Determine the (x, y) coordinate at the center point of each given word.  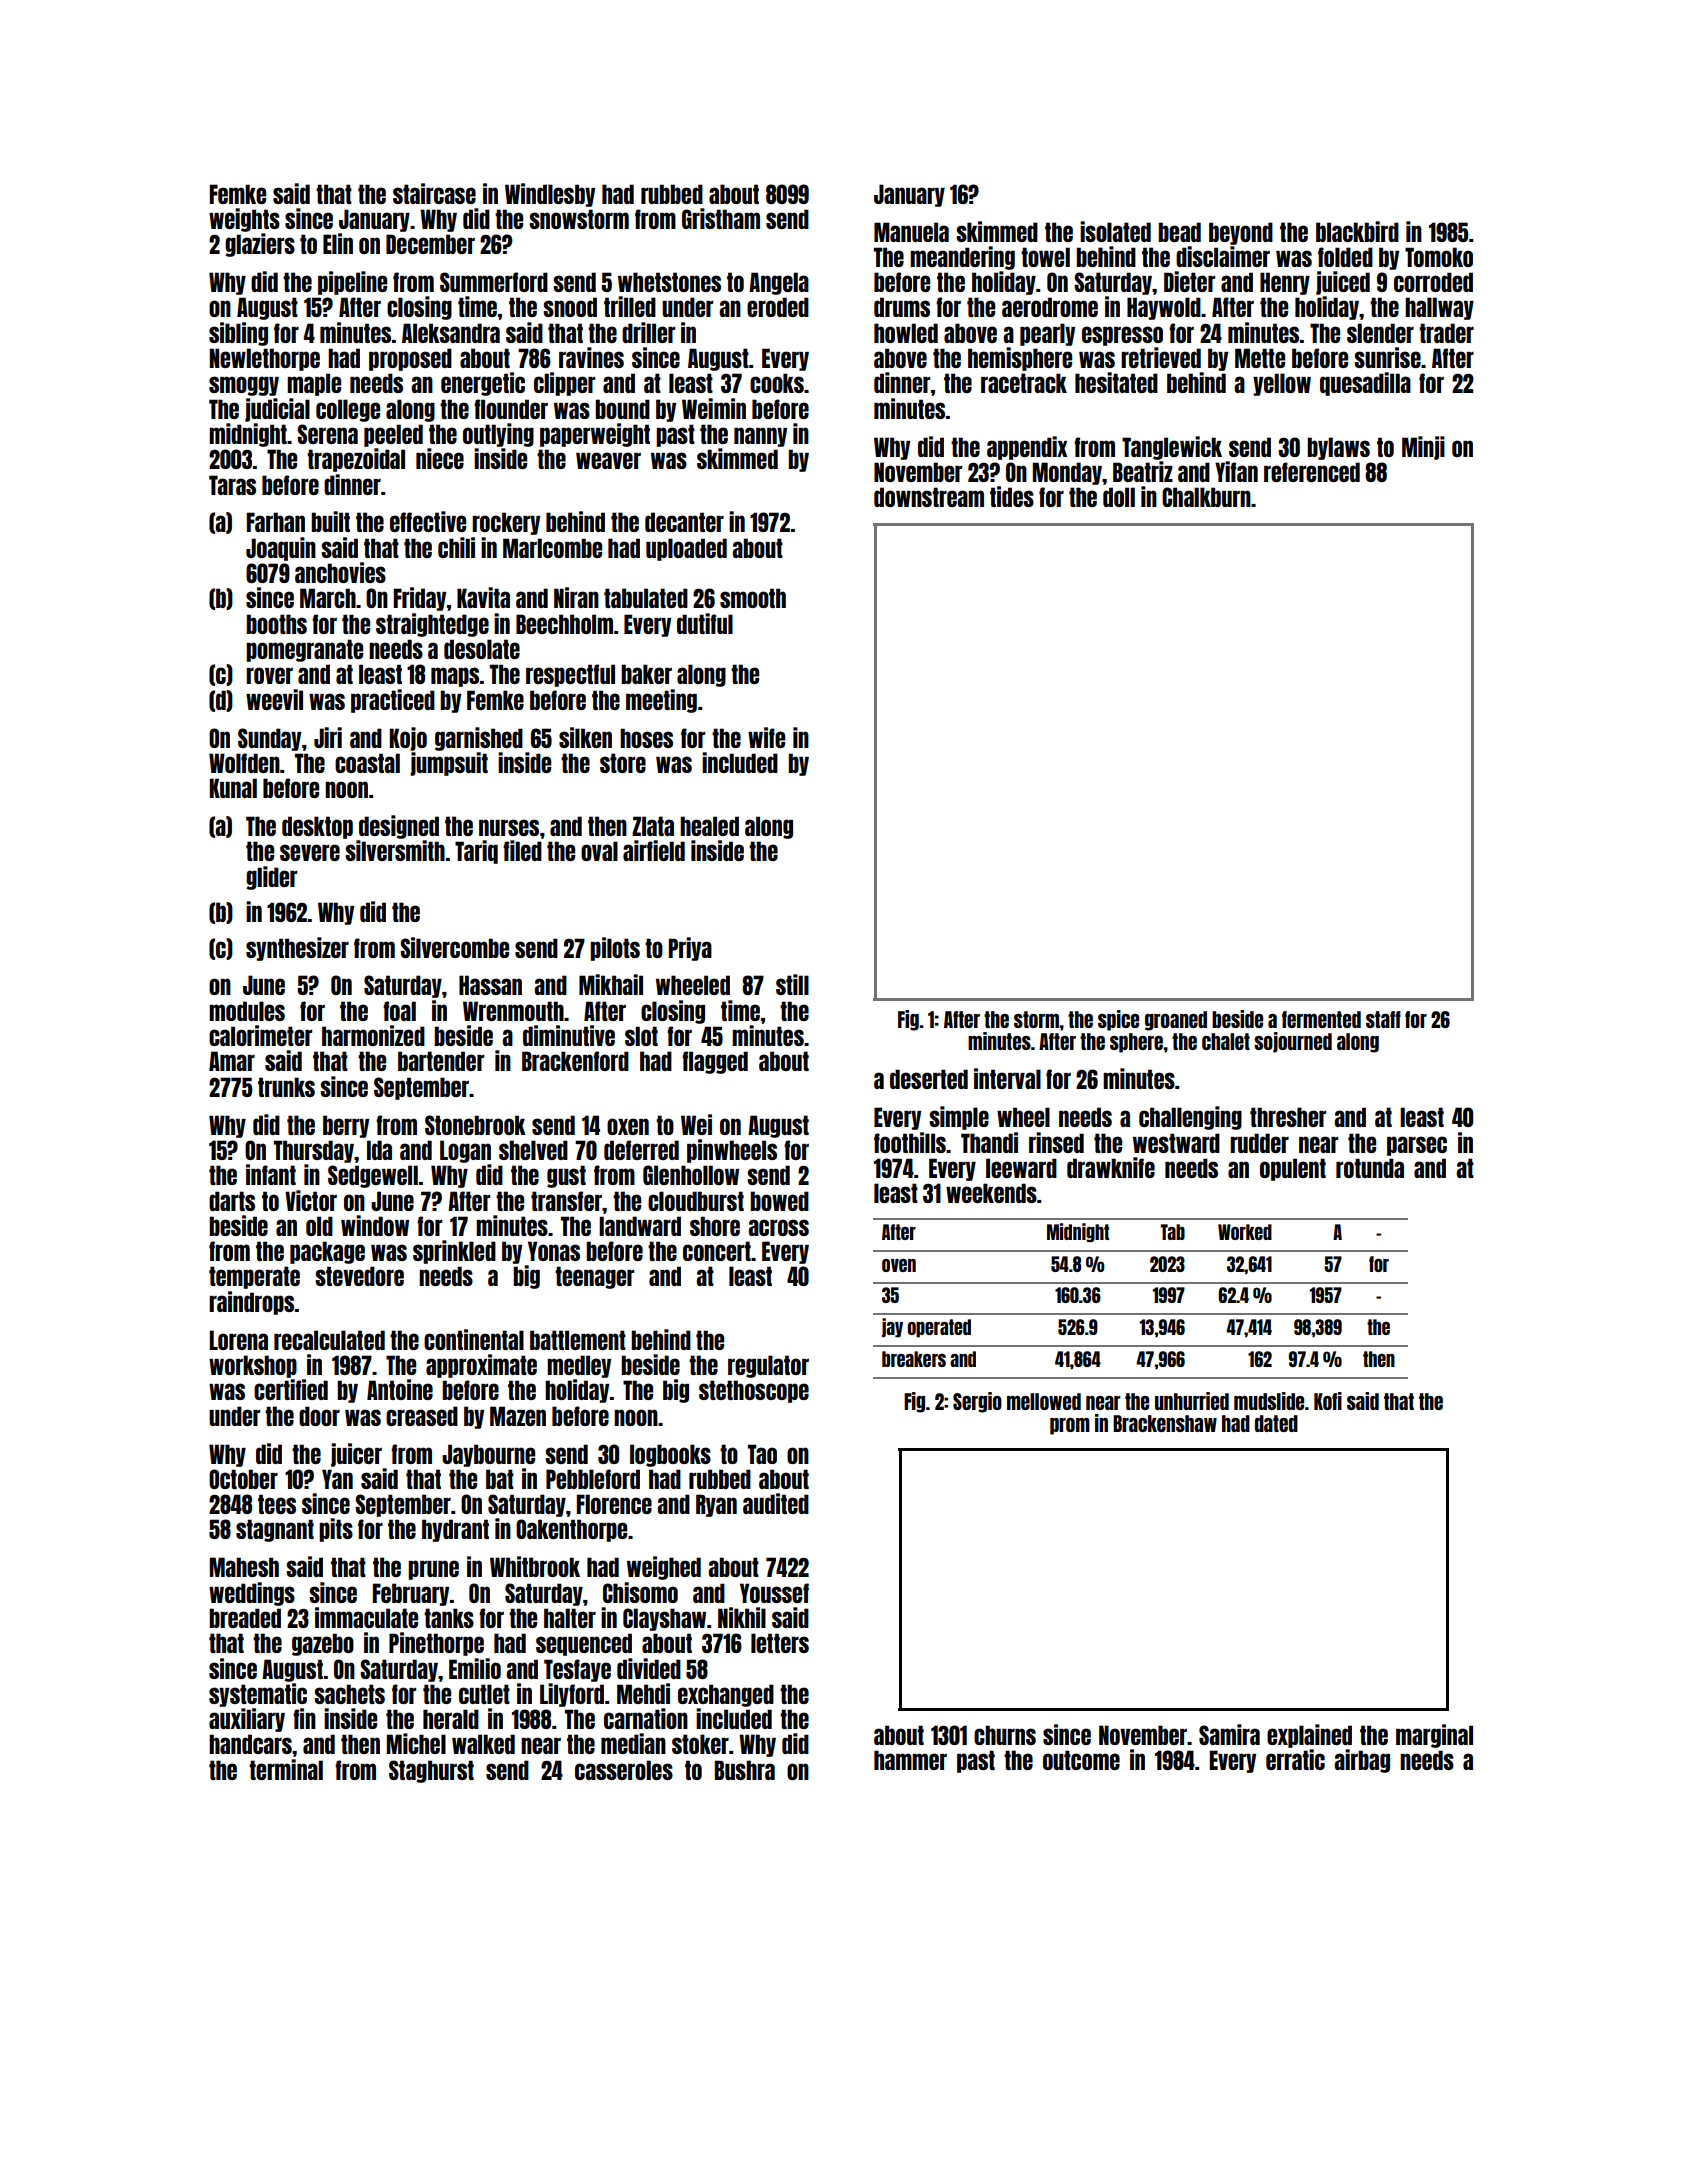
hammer (910, 1760)
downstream (929, 497)
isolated (1115, 231)
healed (709, 826)
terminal (286, 1769)
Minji (1423, 448)
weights (244, 220)
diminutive (569, 1035)
